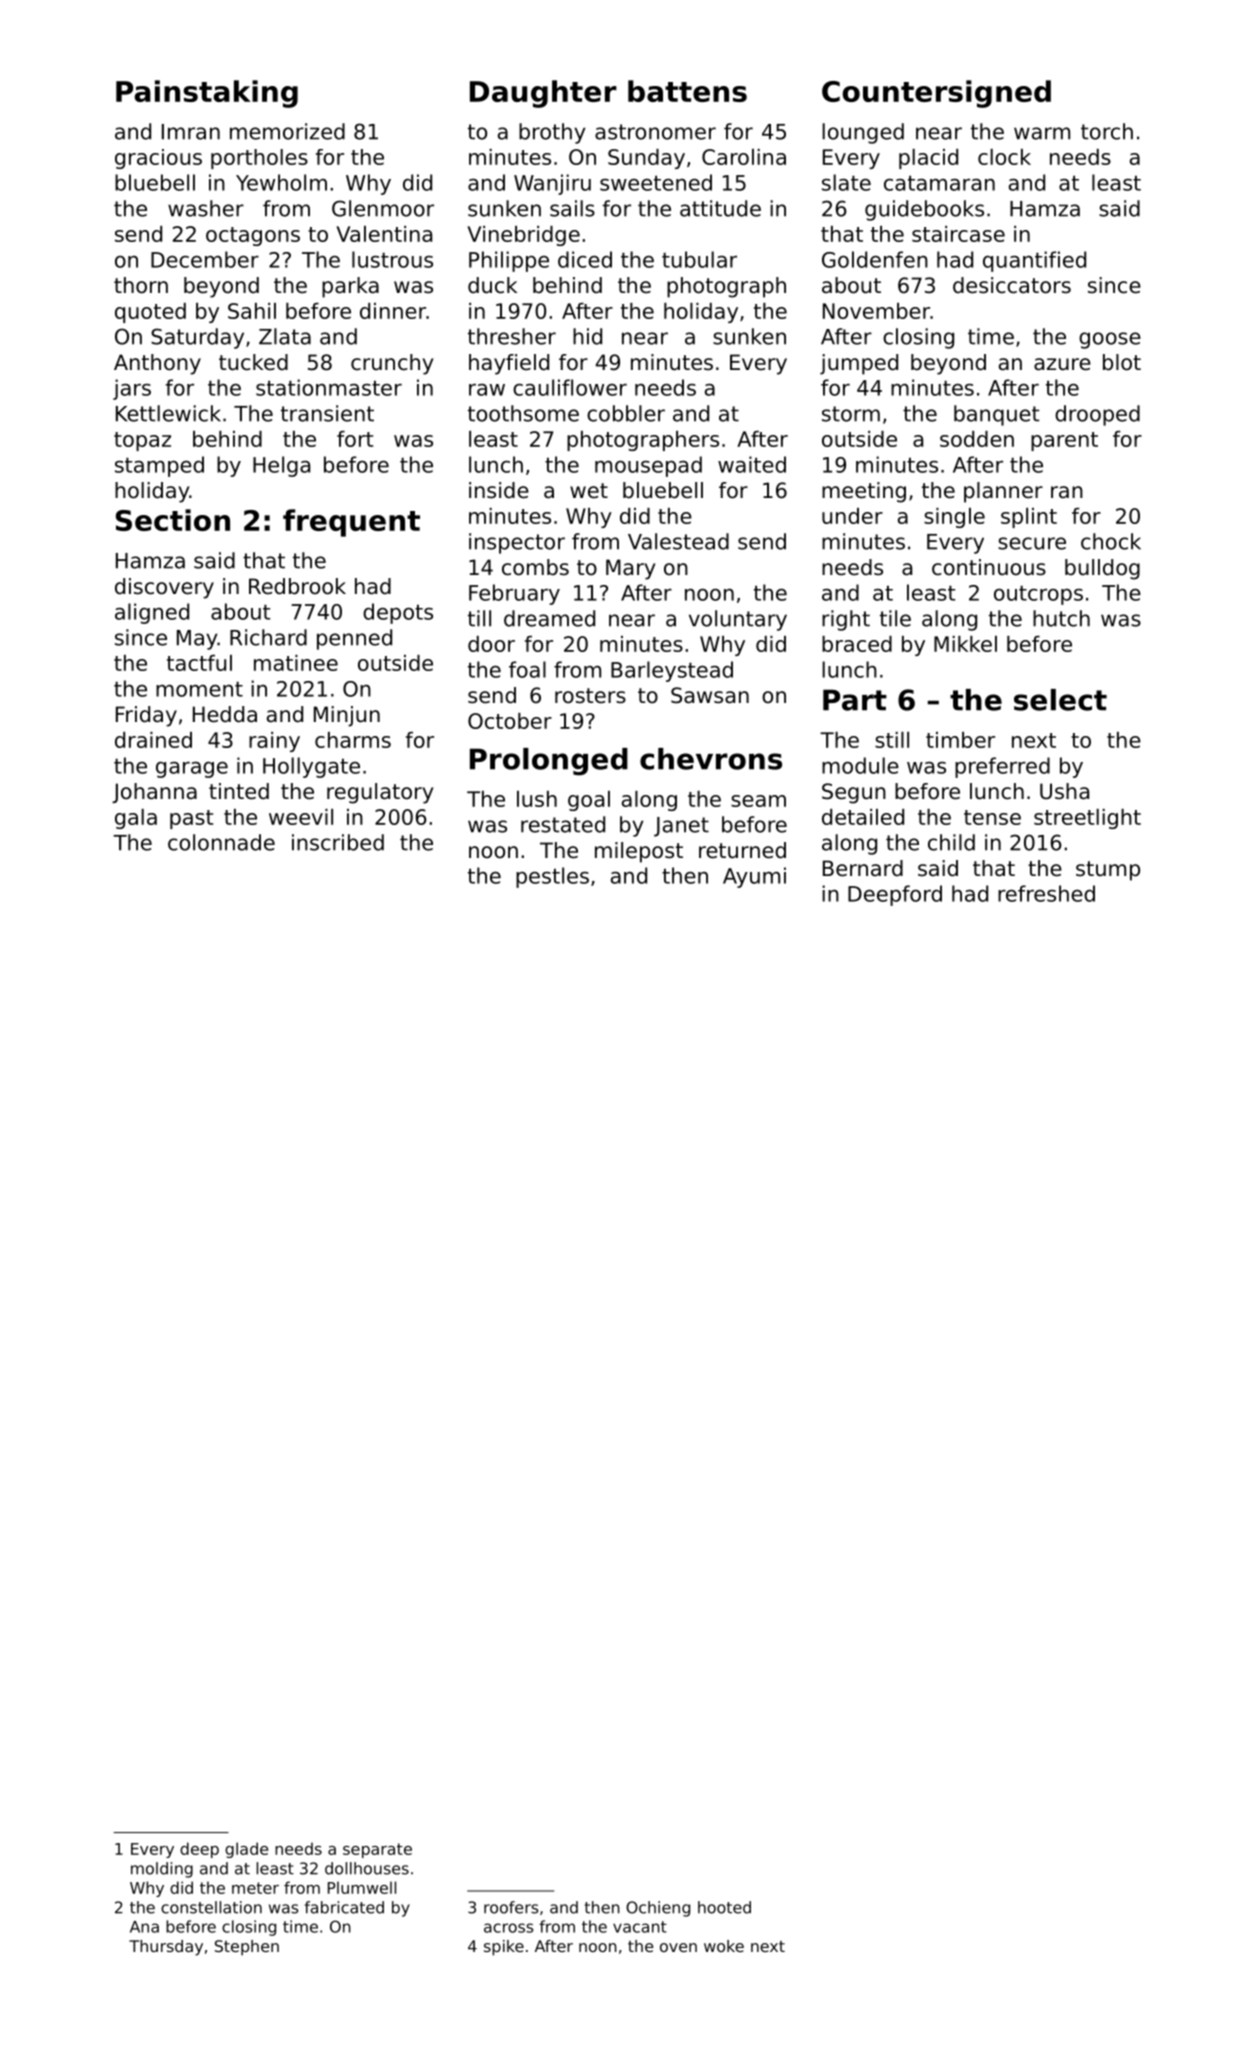  What do you see at coordinates (1002, 767) in the screenshot?
I see `preferred` at bounding box center [1002, 767].
